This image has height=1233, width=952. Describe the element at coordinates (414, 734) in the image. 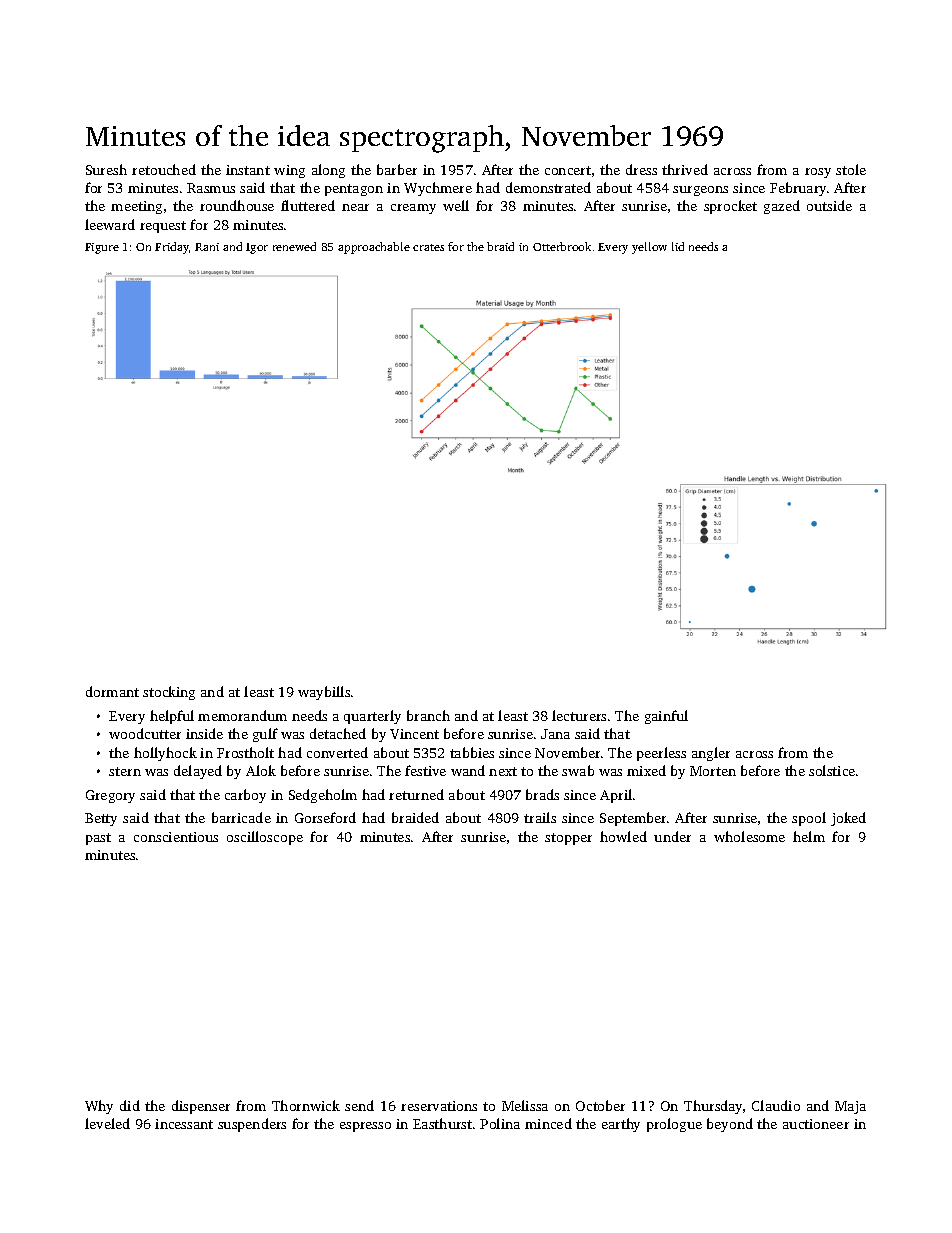

I see `Vincent` at that location.
